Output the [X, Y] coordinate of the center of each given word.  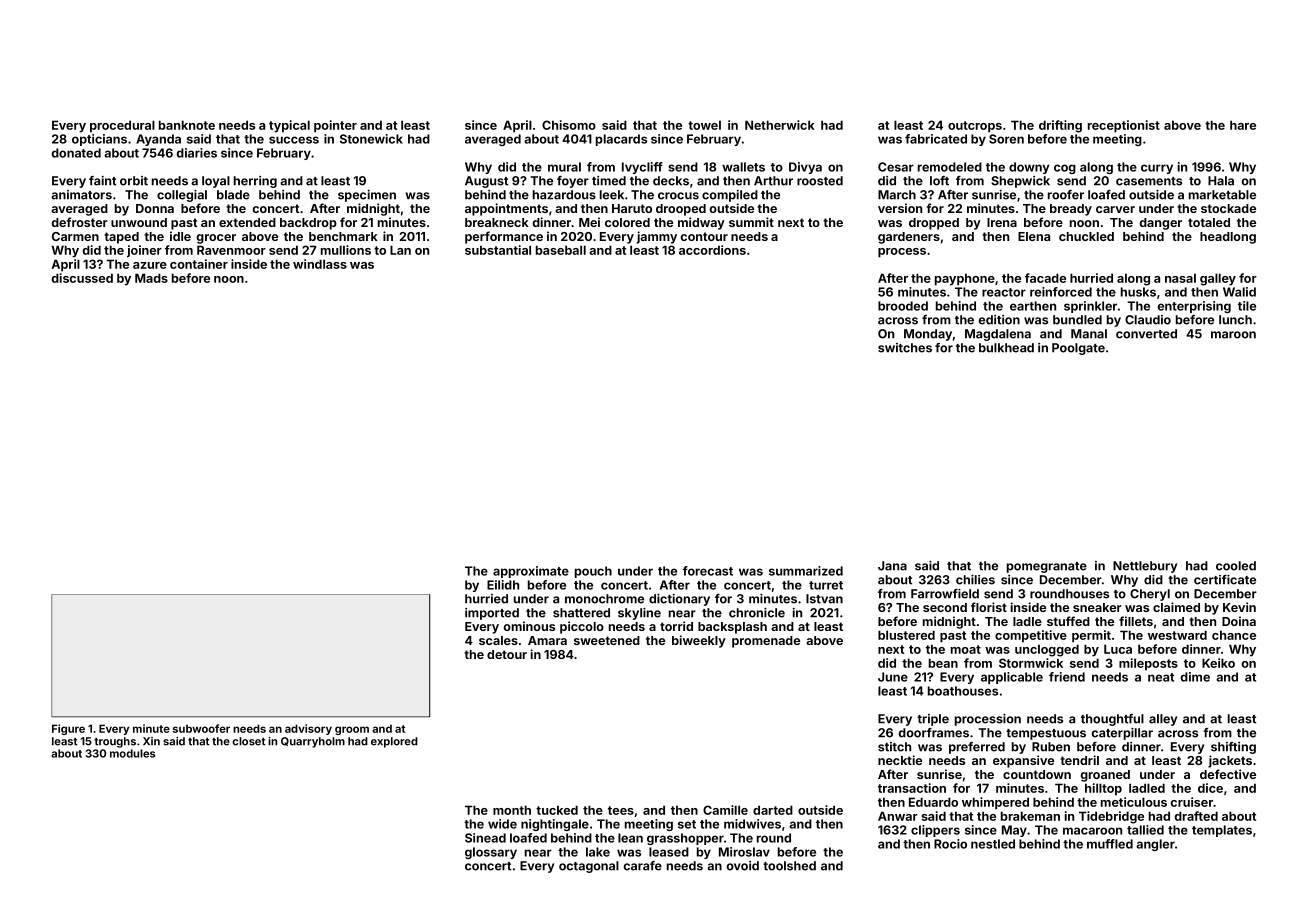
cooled [1236, 566]
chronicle [757, 613]
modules [133, 753]
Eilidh [503, 585]
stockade [1228, 208]
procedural [122, 126]
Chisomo [569, 125]
